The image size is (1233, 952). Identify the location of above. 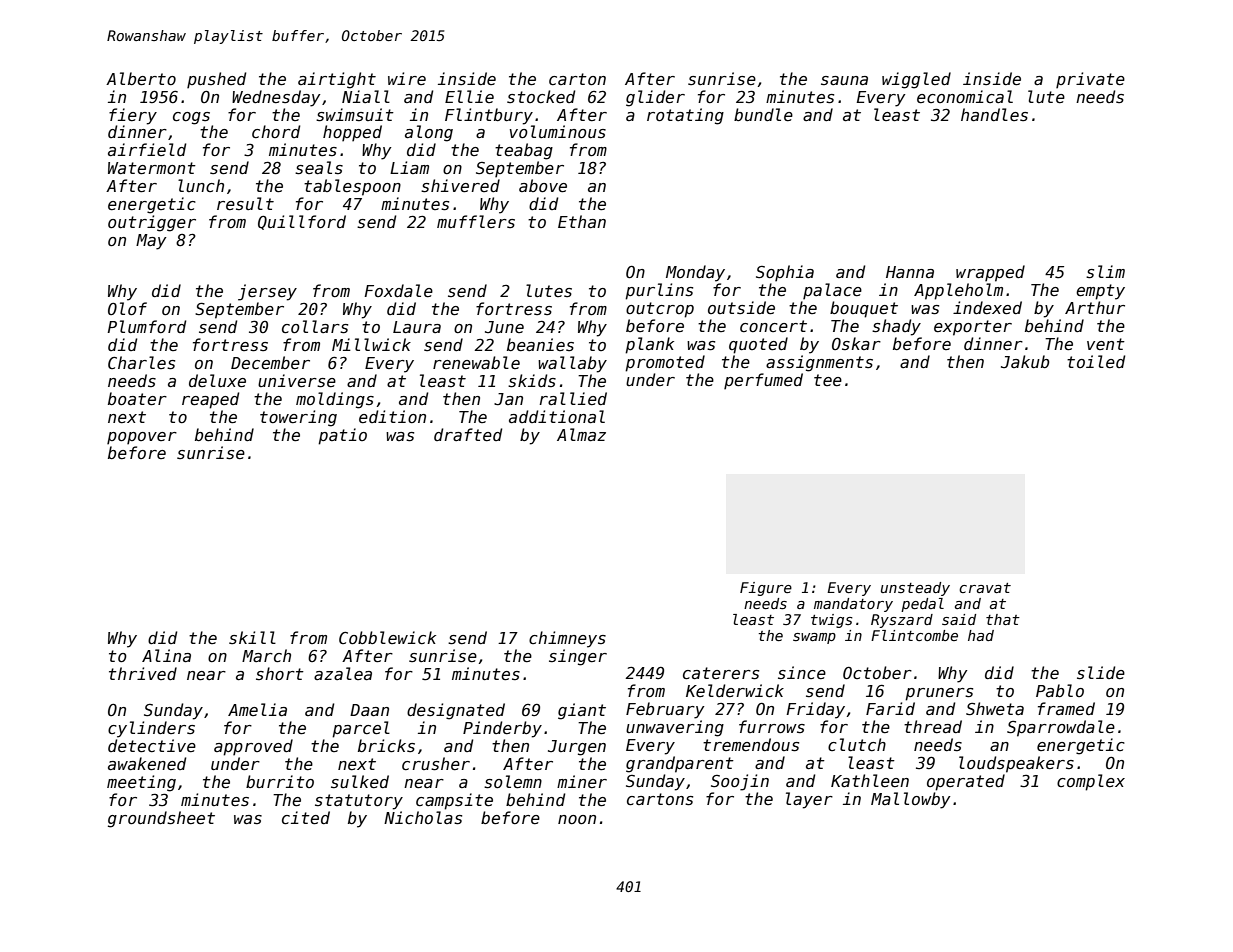
(543, 185).
